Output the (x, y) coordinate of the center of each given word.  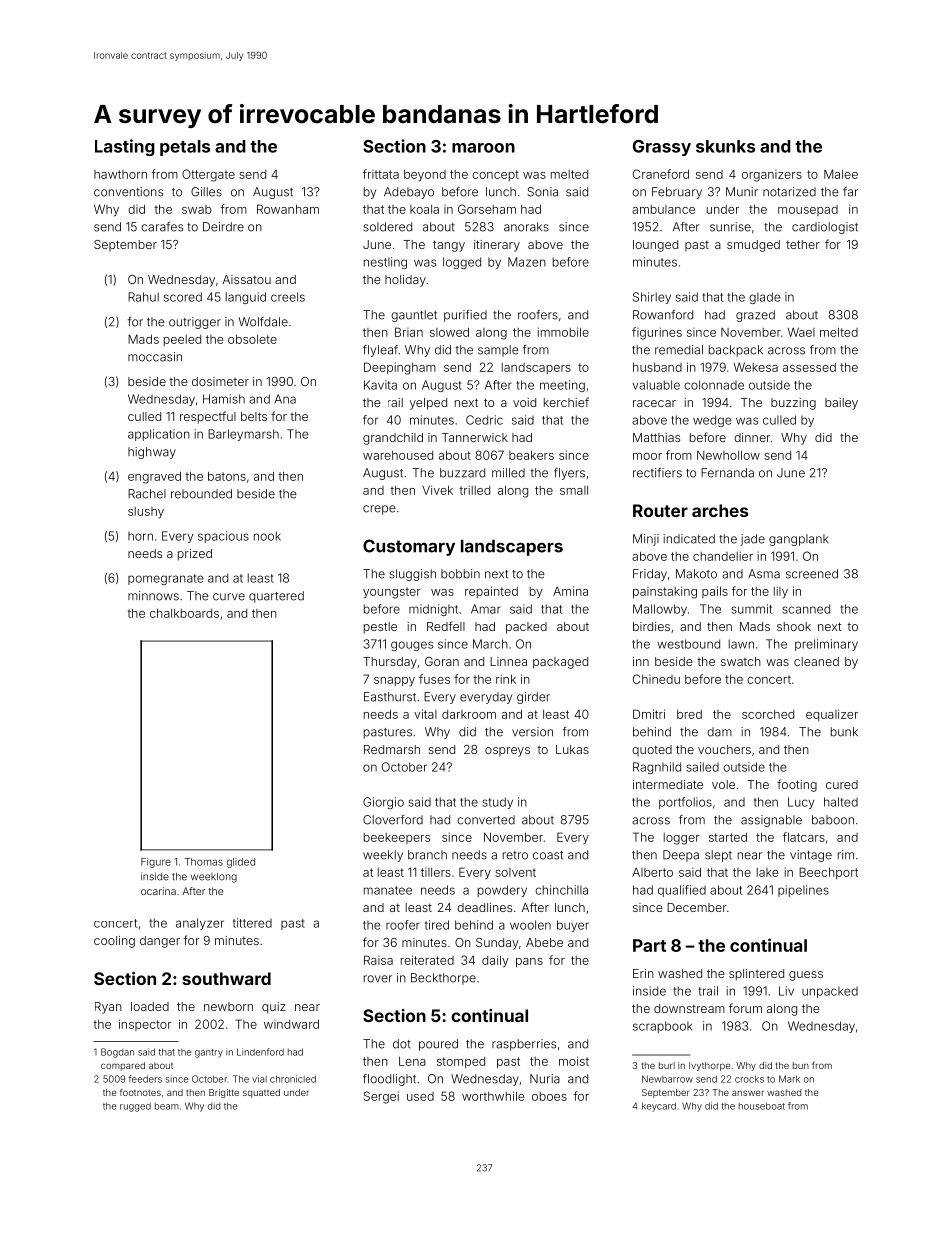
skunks (725, 146)
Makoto (696, 574)
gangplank (798, 540)
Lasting (125, 147)
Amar (486, 609)
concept (495, 175)
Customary (409, 547)
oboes (549, 1096)
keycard (659, 1107)
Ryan (108, 1008)
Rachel (147, 494)
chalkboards (184, 613)
